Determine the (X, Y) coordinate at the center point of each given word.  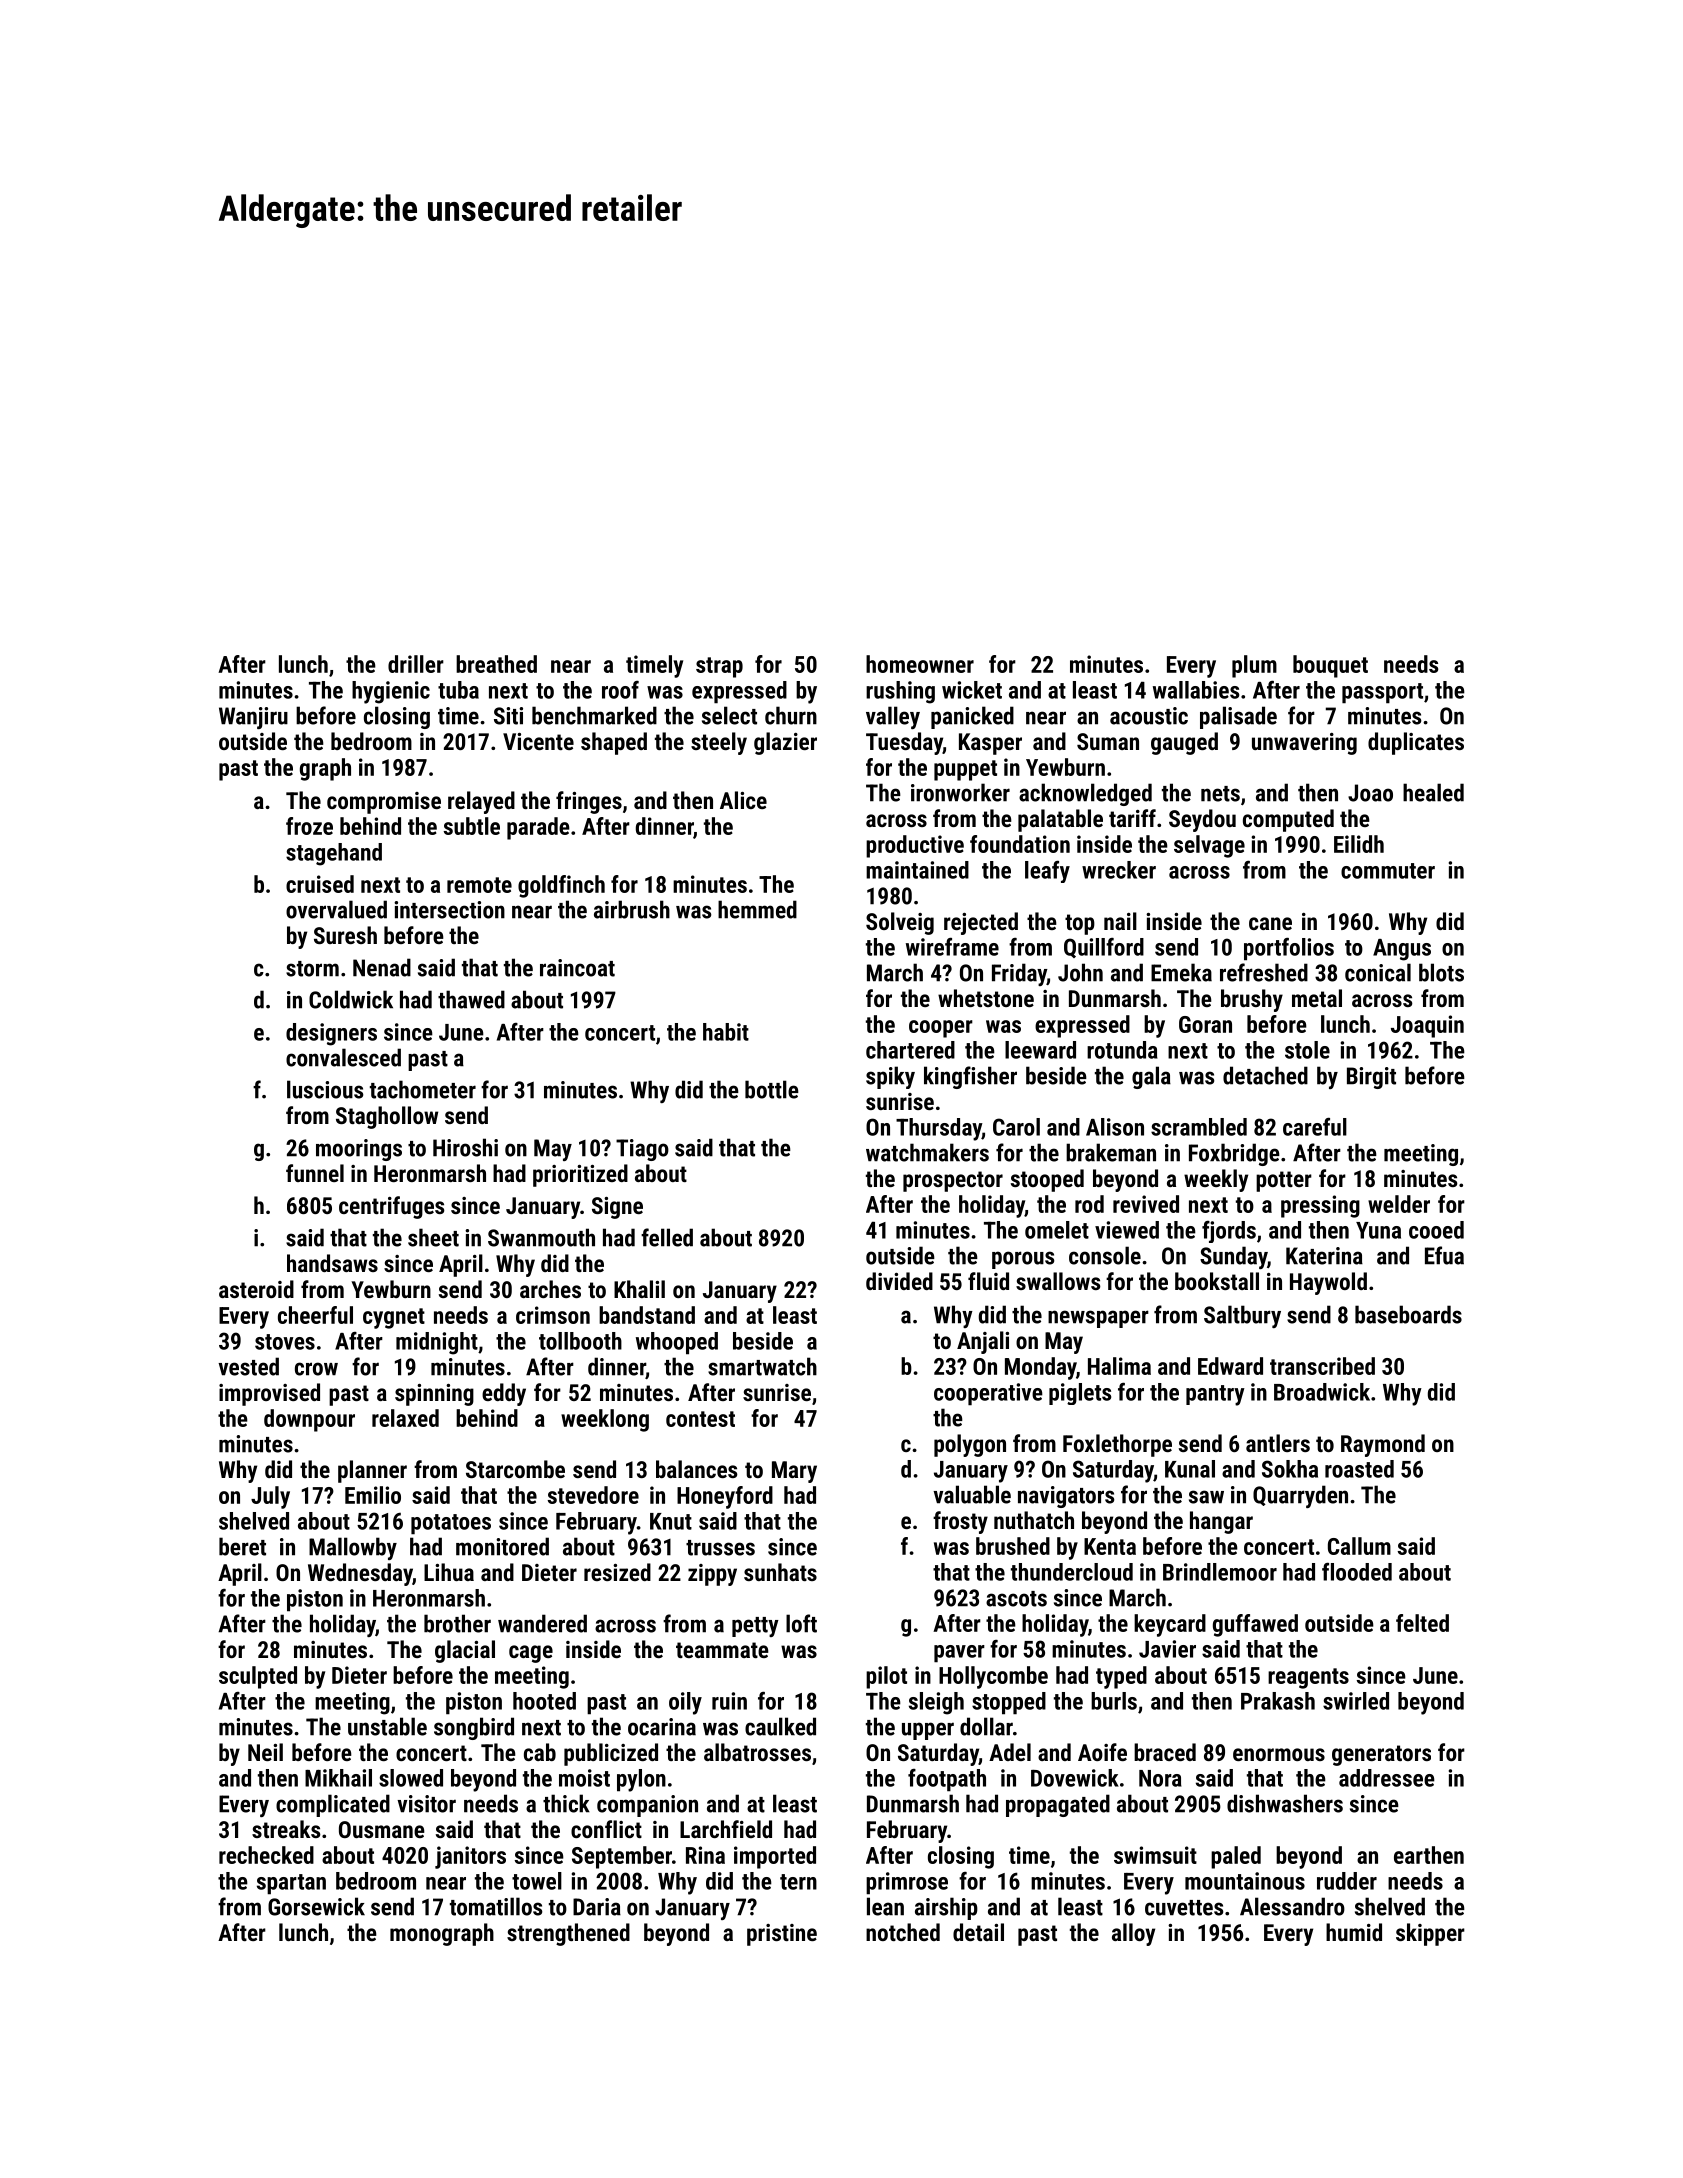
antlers (1278, 1443)
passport (1382, 693)
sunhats (780, 1572)
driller (416, 664)
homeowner (920, 664)
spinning (434, 1395)
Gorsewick (316, 1906)
